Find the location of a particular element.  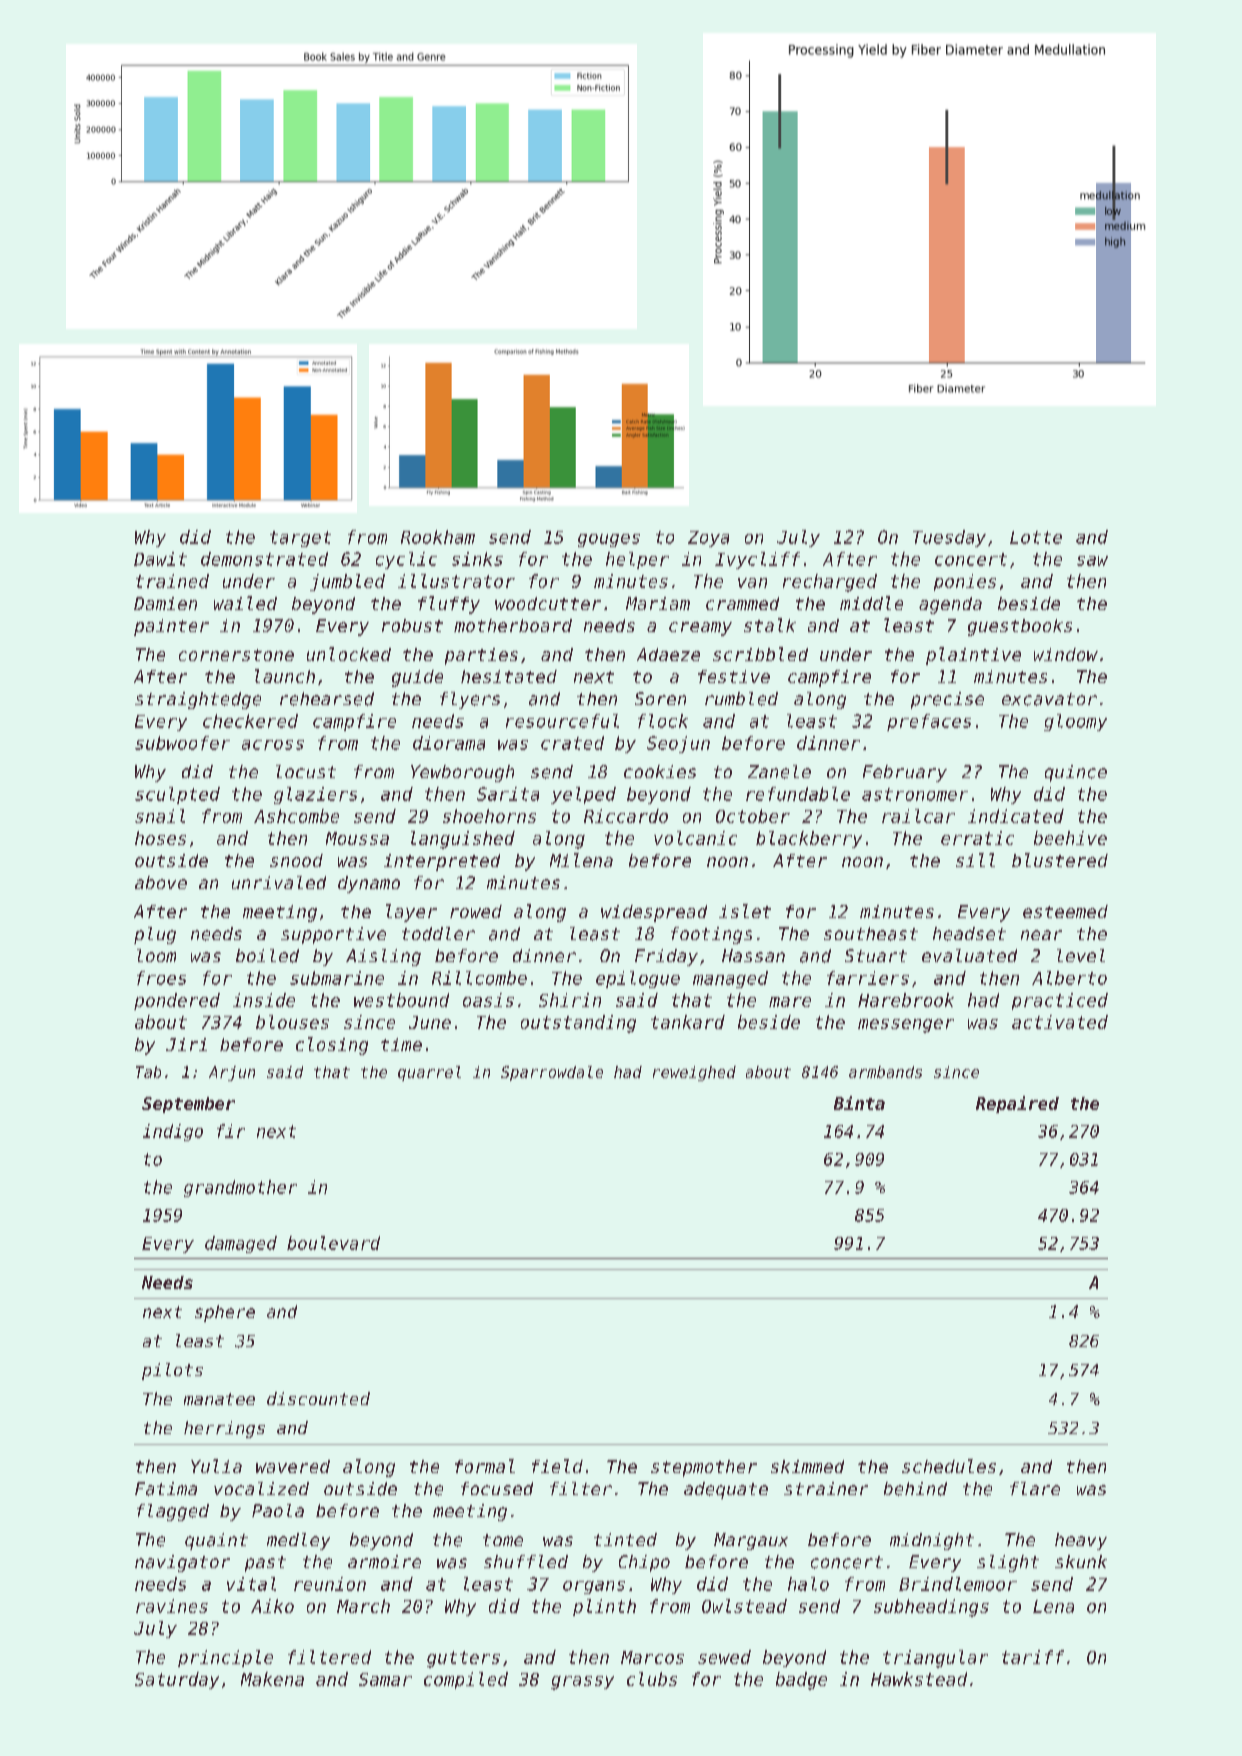

unrivaled is located at coordinates (279, 882).
